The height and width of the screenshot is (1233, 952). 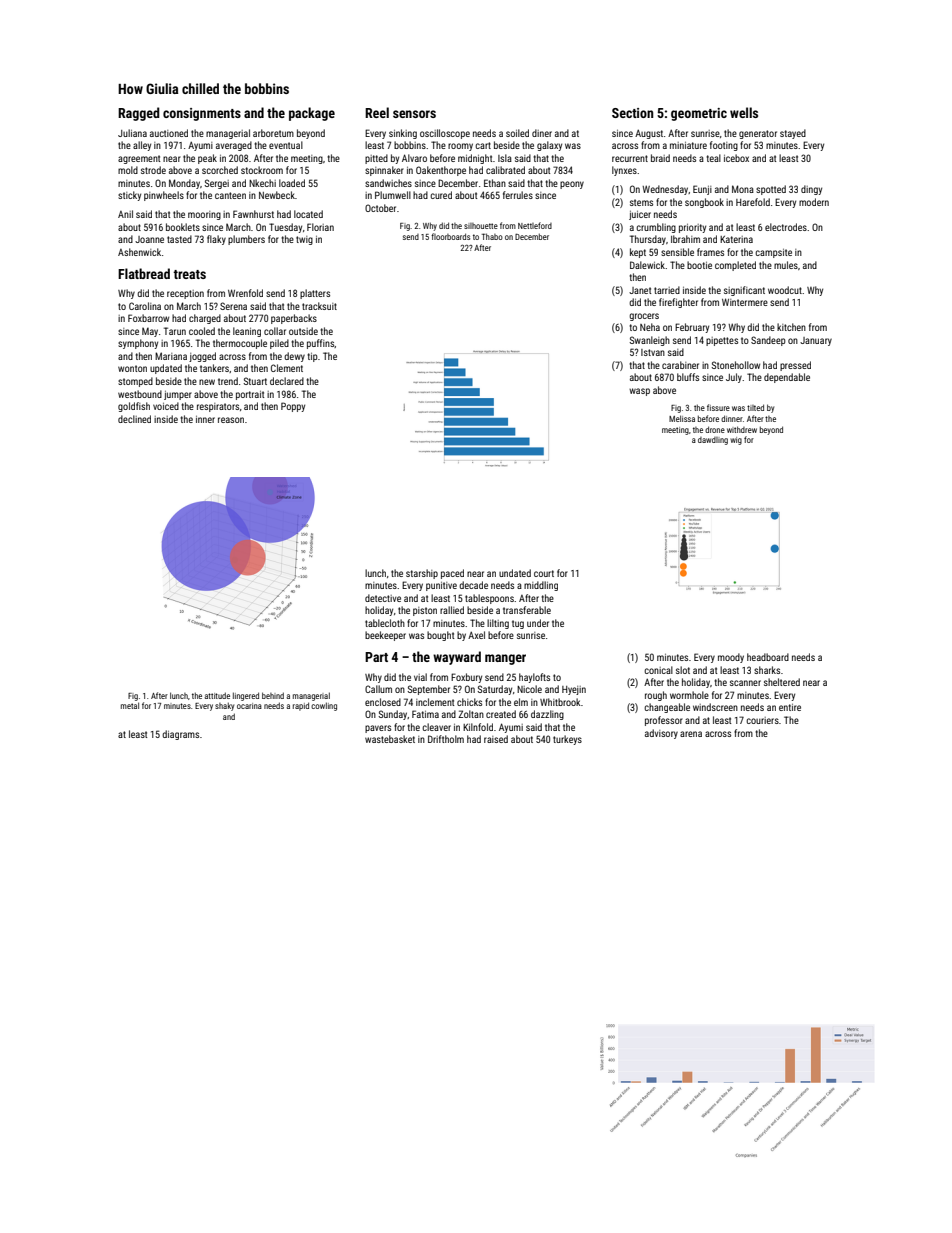 What do you see at coordinates (471, 714) in the screenshot?
I see `Zoltan` at bounding box center [471, 714].
